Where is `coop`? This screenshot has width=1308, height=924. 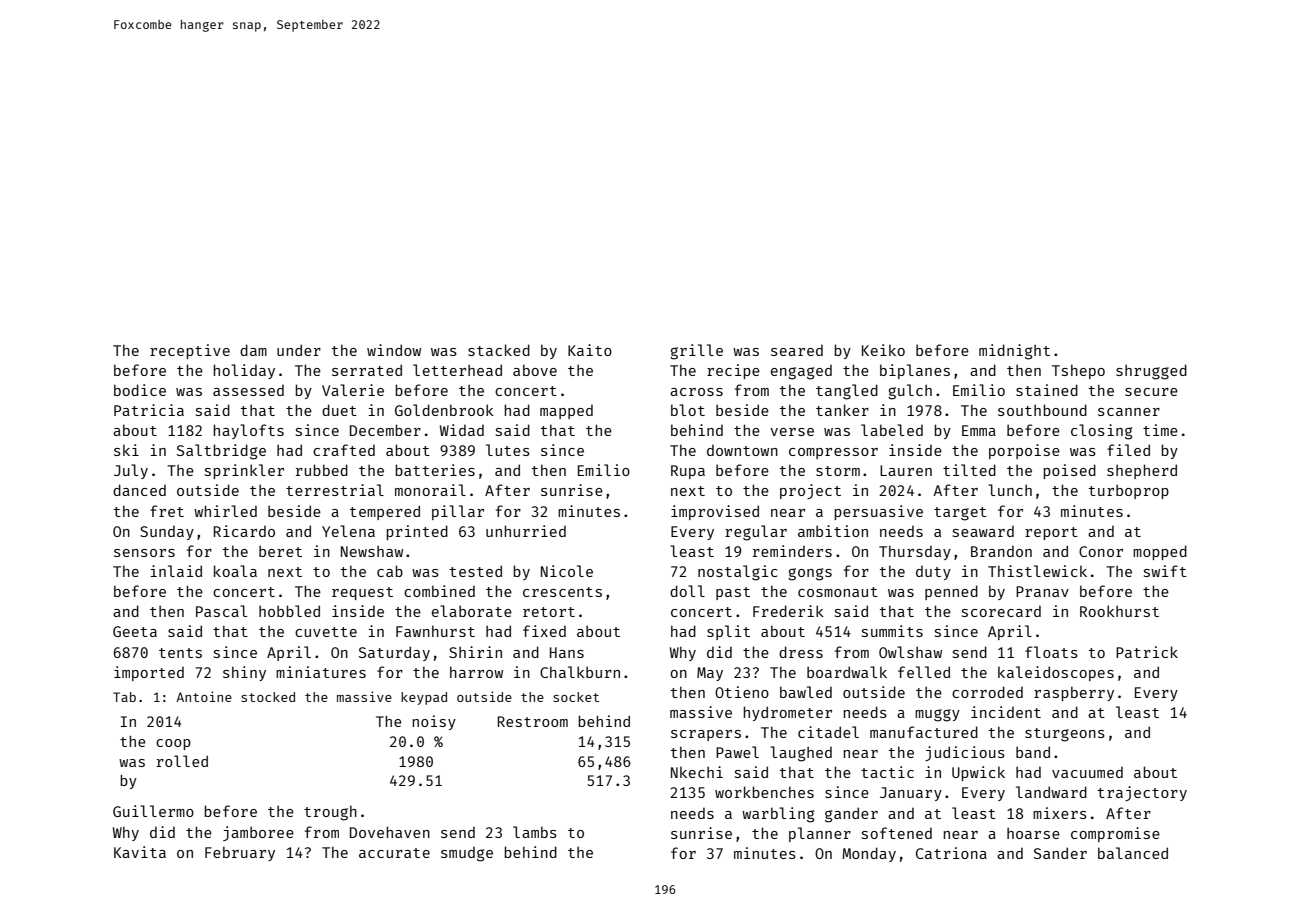
coop is located at coordinates (173, 744).
